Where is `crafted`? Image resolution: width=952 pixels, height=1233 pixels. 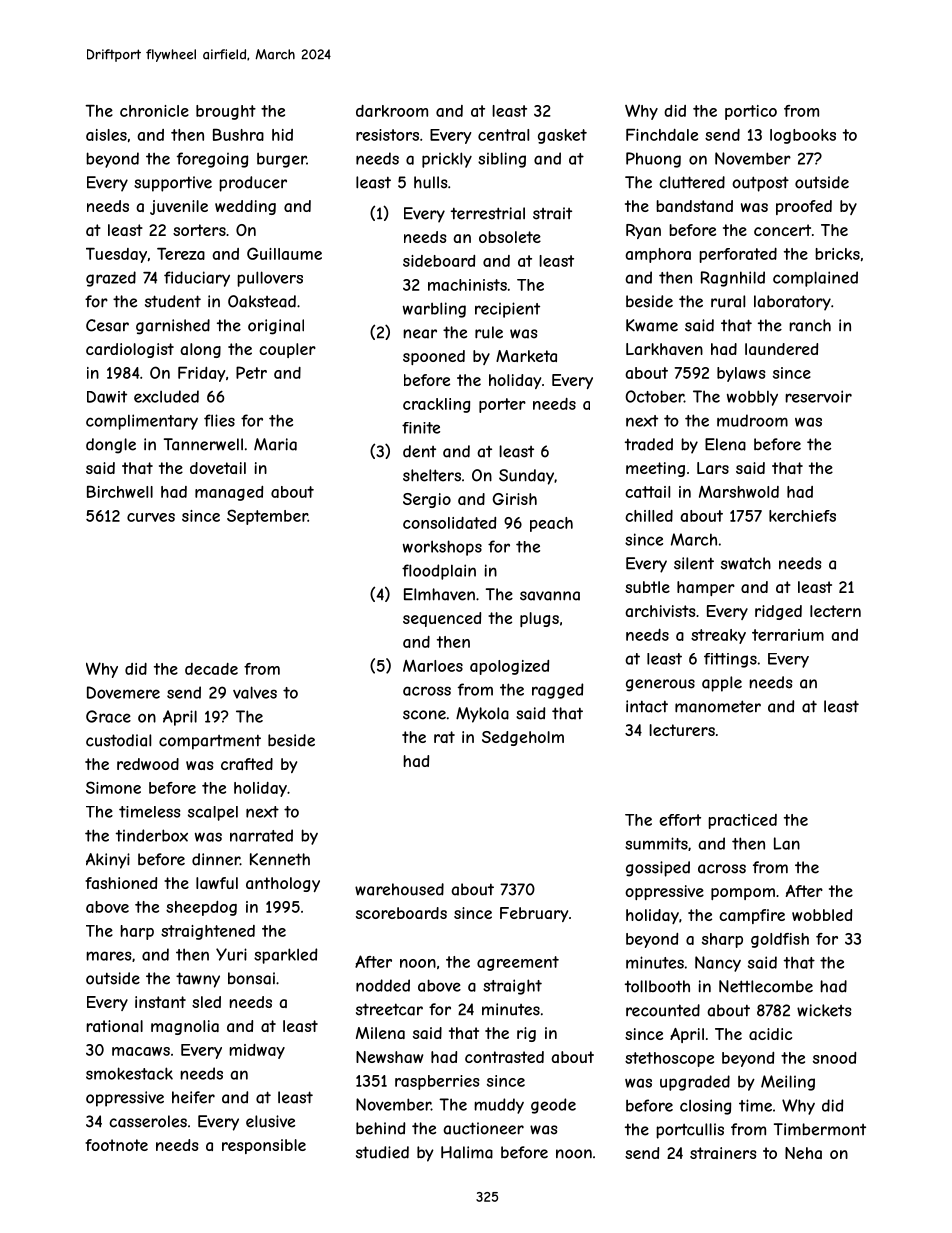
crafted is located at coordinates (247, 764).
